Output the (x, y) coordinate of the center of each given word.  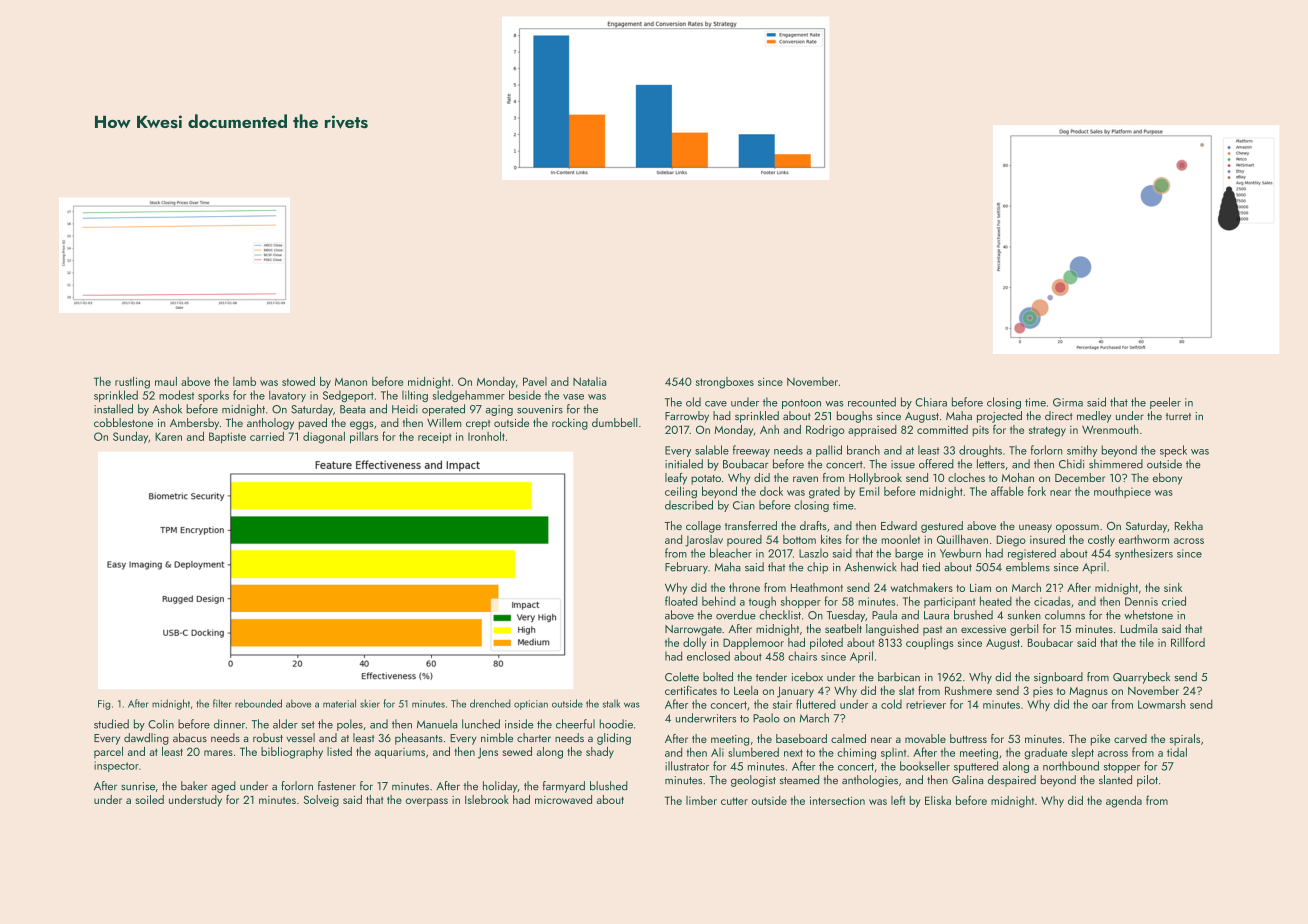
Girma (1068, 402)
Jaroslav (704, 541)
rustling (132, 383)
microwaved (563, 799)
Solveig (321, 801)
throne (744, 587)
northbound (1071, 766)
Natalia (590, 381)
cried (1174, 601)
